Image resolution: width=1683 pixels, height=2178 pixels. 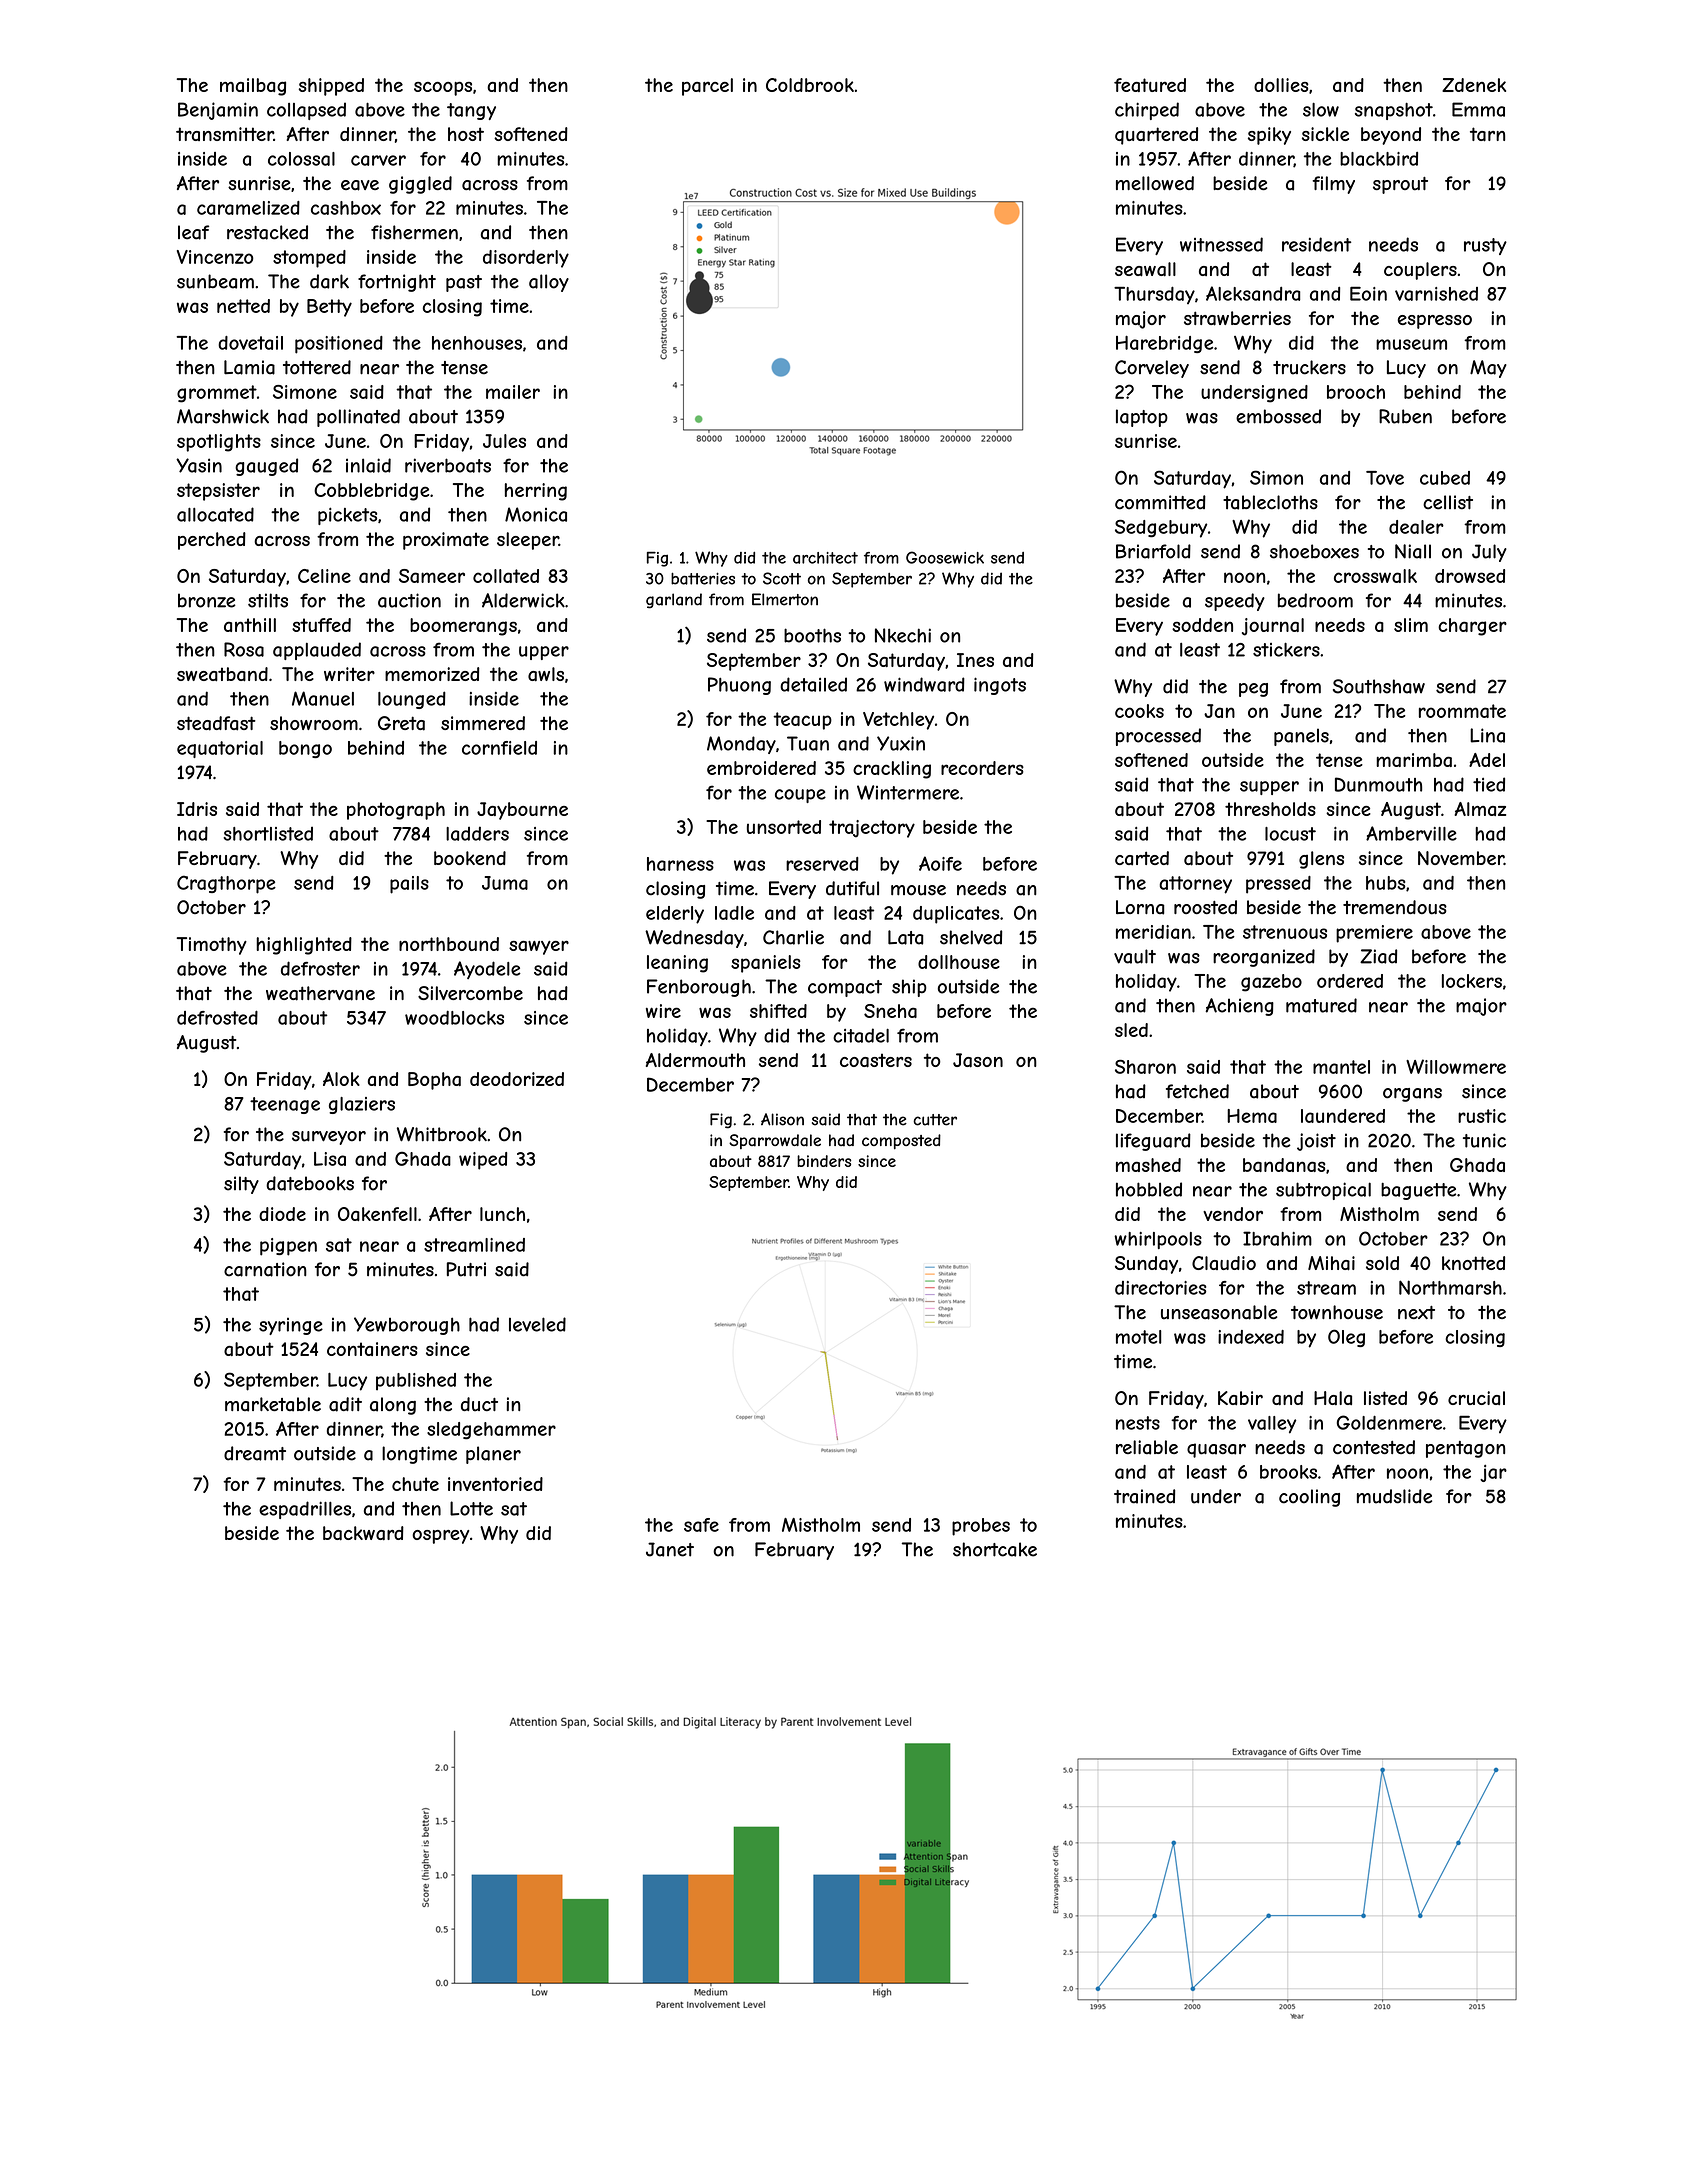 What do you see at coordinates (1145, 269) in the screenshot?
I see `seawall` at bounding box center [1145, 269].
